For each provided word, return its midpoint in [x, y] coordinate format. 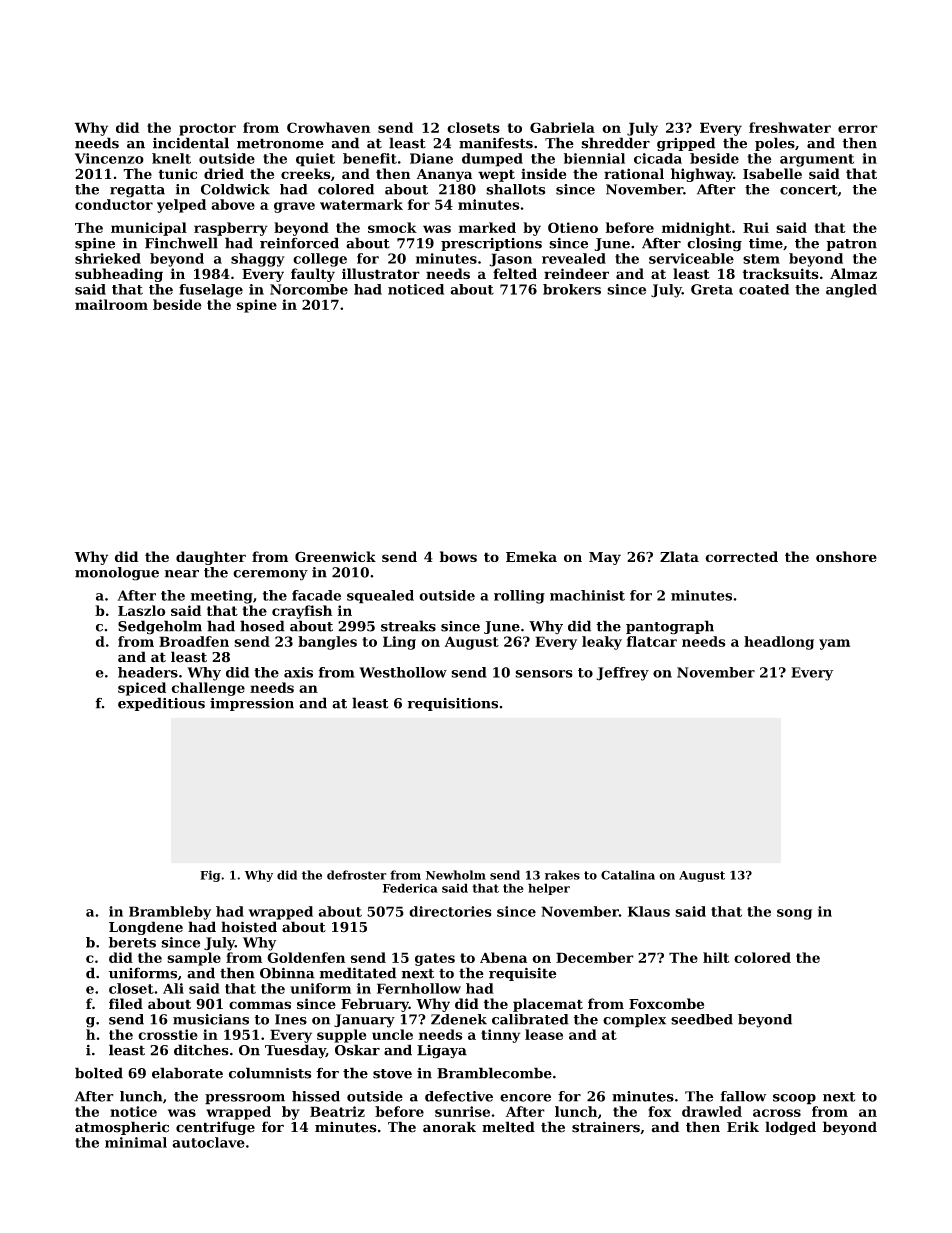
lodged [790, 1128]
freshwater [790, 127]
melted [508, 1127]
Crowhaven [328, 127]
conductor [114, 204]
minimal [136, 1142]
